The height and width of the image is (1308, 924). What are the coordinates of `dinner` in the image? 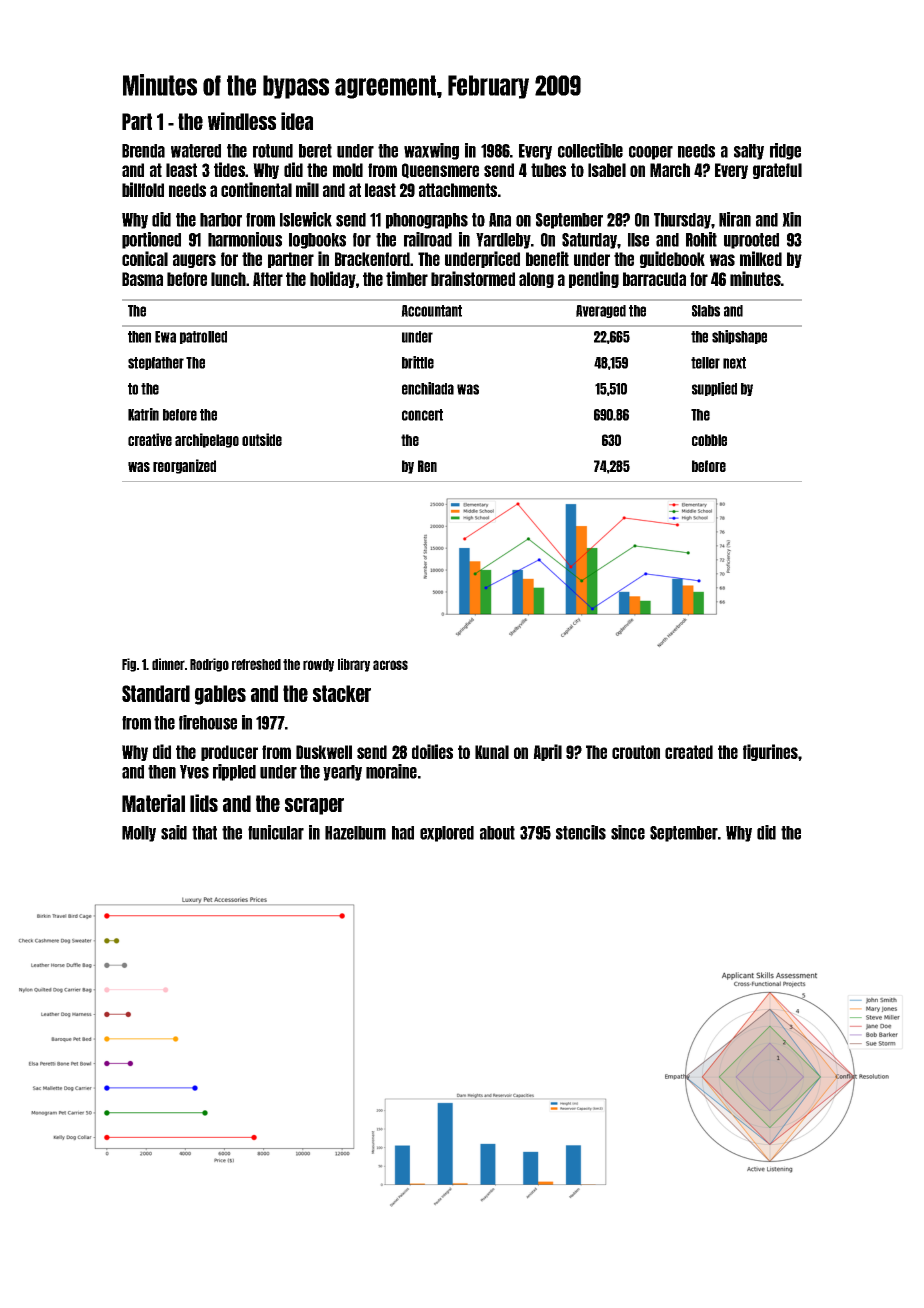 It's located at (168, 664).
